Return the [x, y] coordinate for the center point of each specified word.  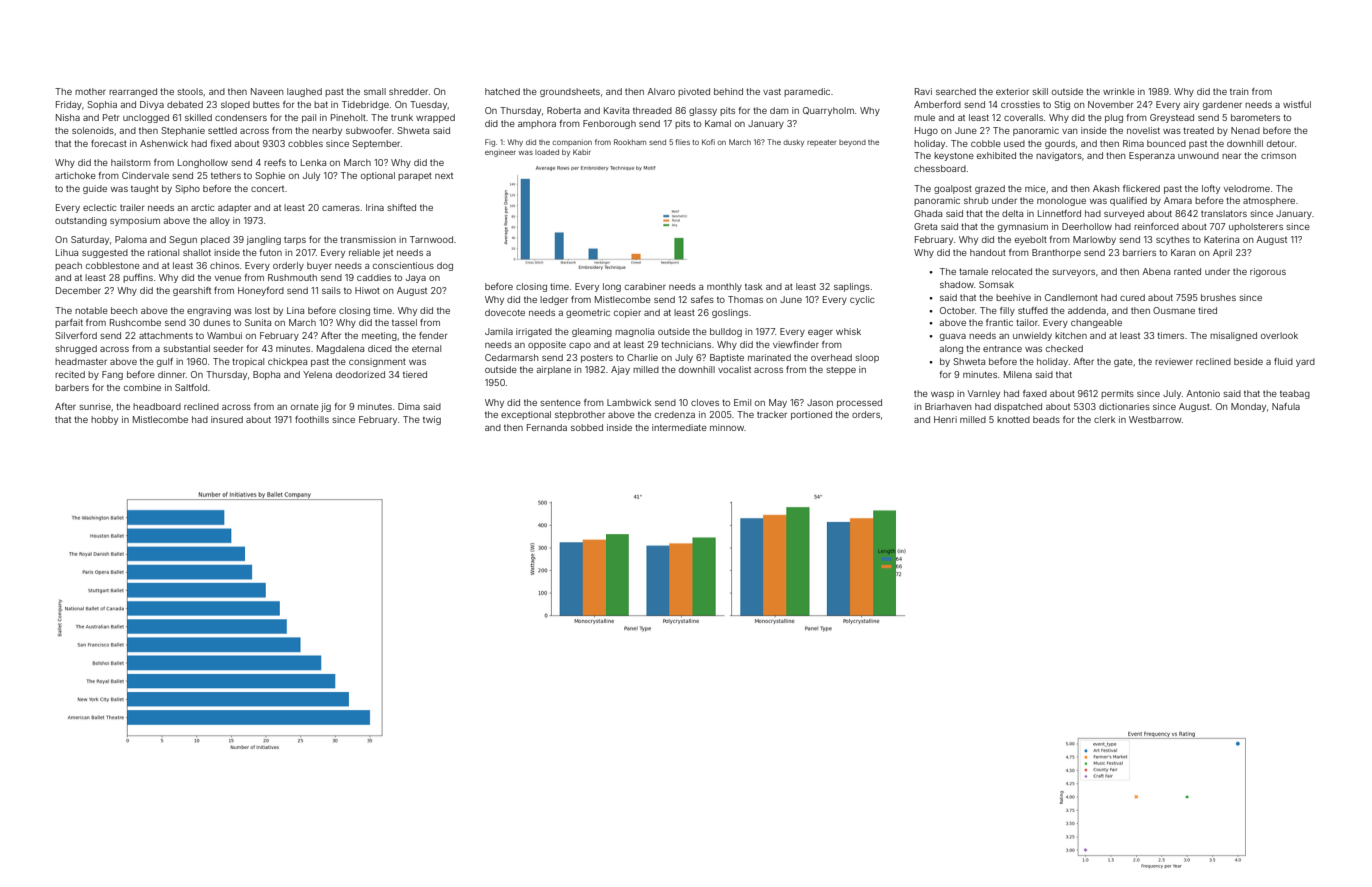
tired [1207, 310]
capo [580, 346]
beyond [852, 143]
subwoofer [369, 130]
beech [124, 310]
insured [227, 419]
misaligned [1233, 336]
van [1069, 131]
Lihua [67, 252]
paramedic [807, 92]
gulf [165, 362]
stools [190, 91]
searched [956, 91]
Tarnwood [431, 239]
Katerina [1221, 239]
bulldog [726, 332]
